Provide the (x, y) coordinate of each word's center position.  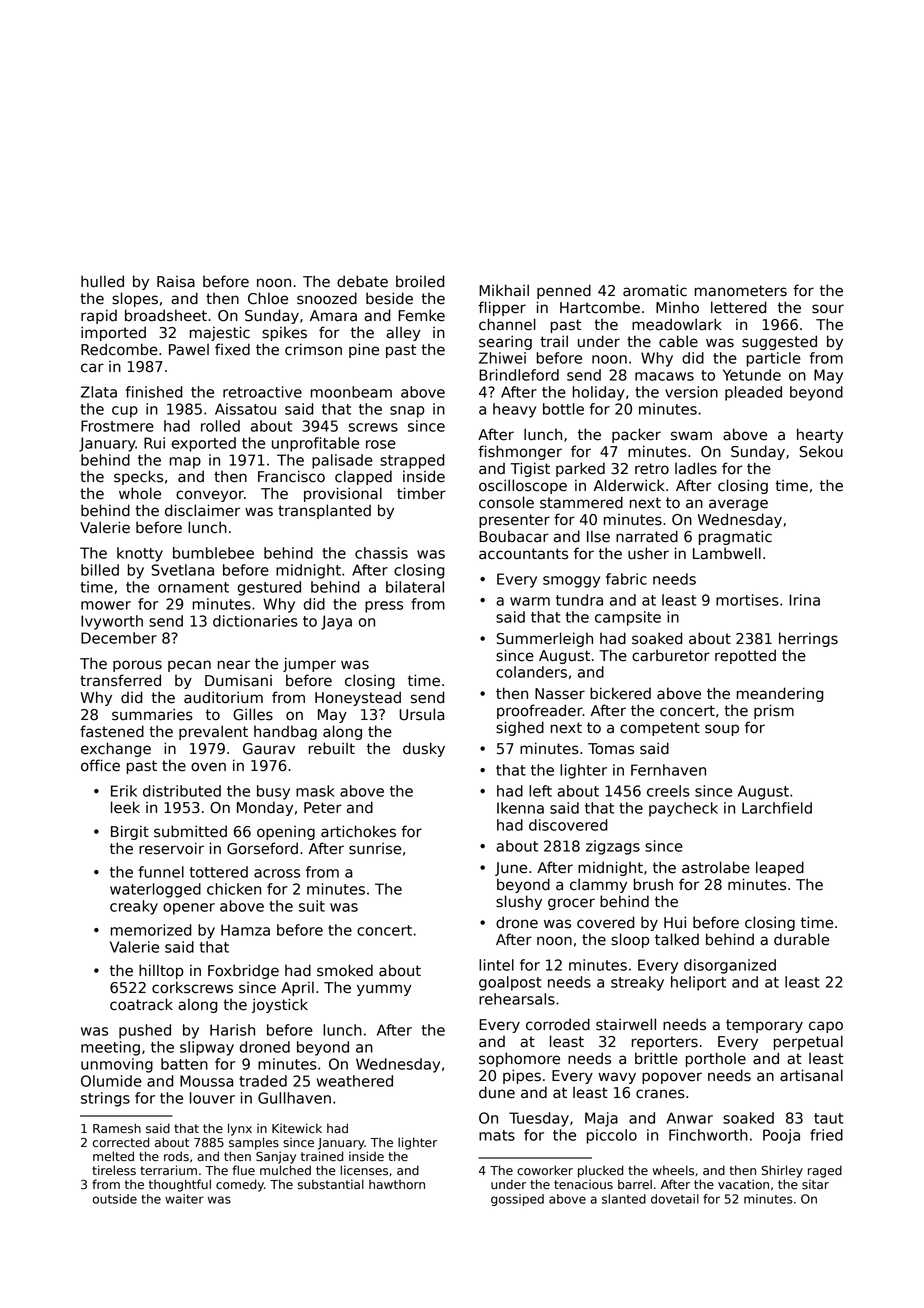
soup (722, 730)
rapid (99, 316)
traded (263, 1081)
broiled (420, 281)
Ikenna (520, 808)
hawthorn (397, 1185)
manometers (741, 291)
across (277, 873)
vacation (743, 1184)
